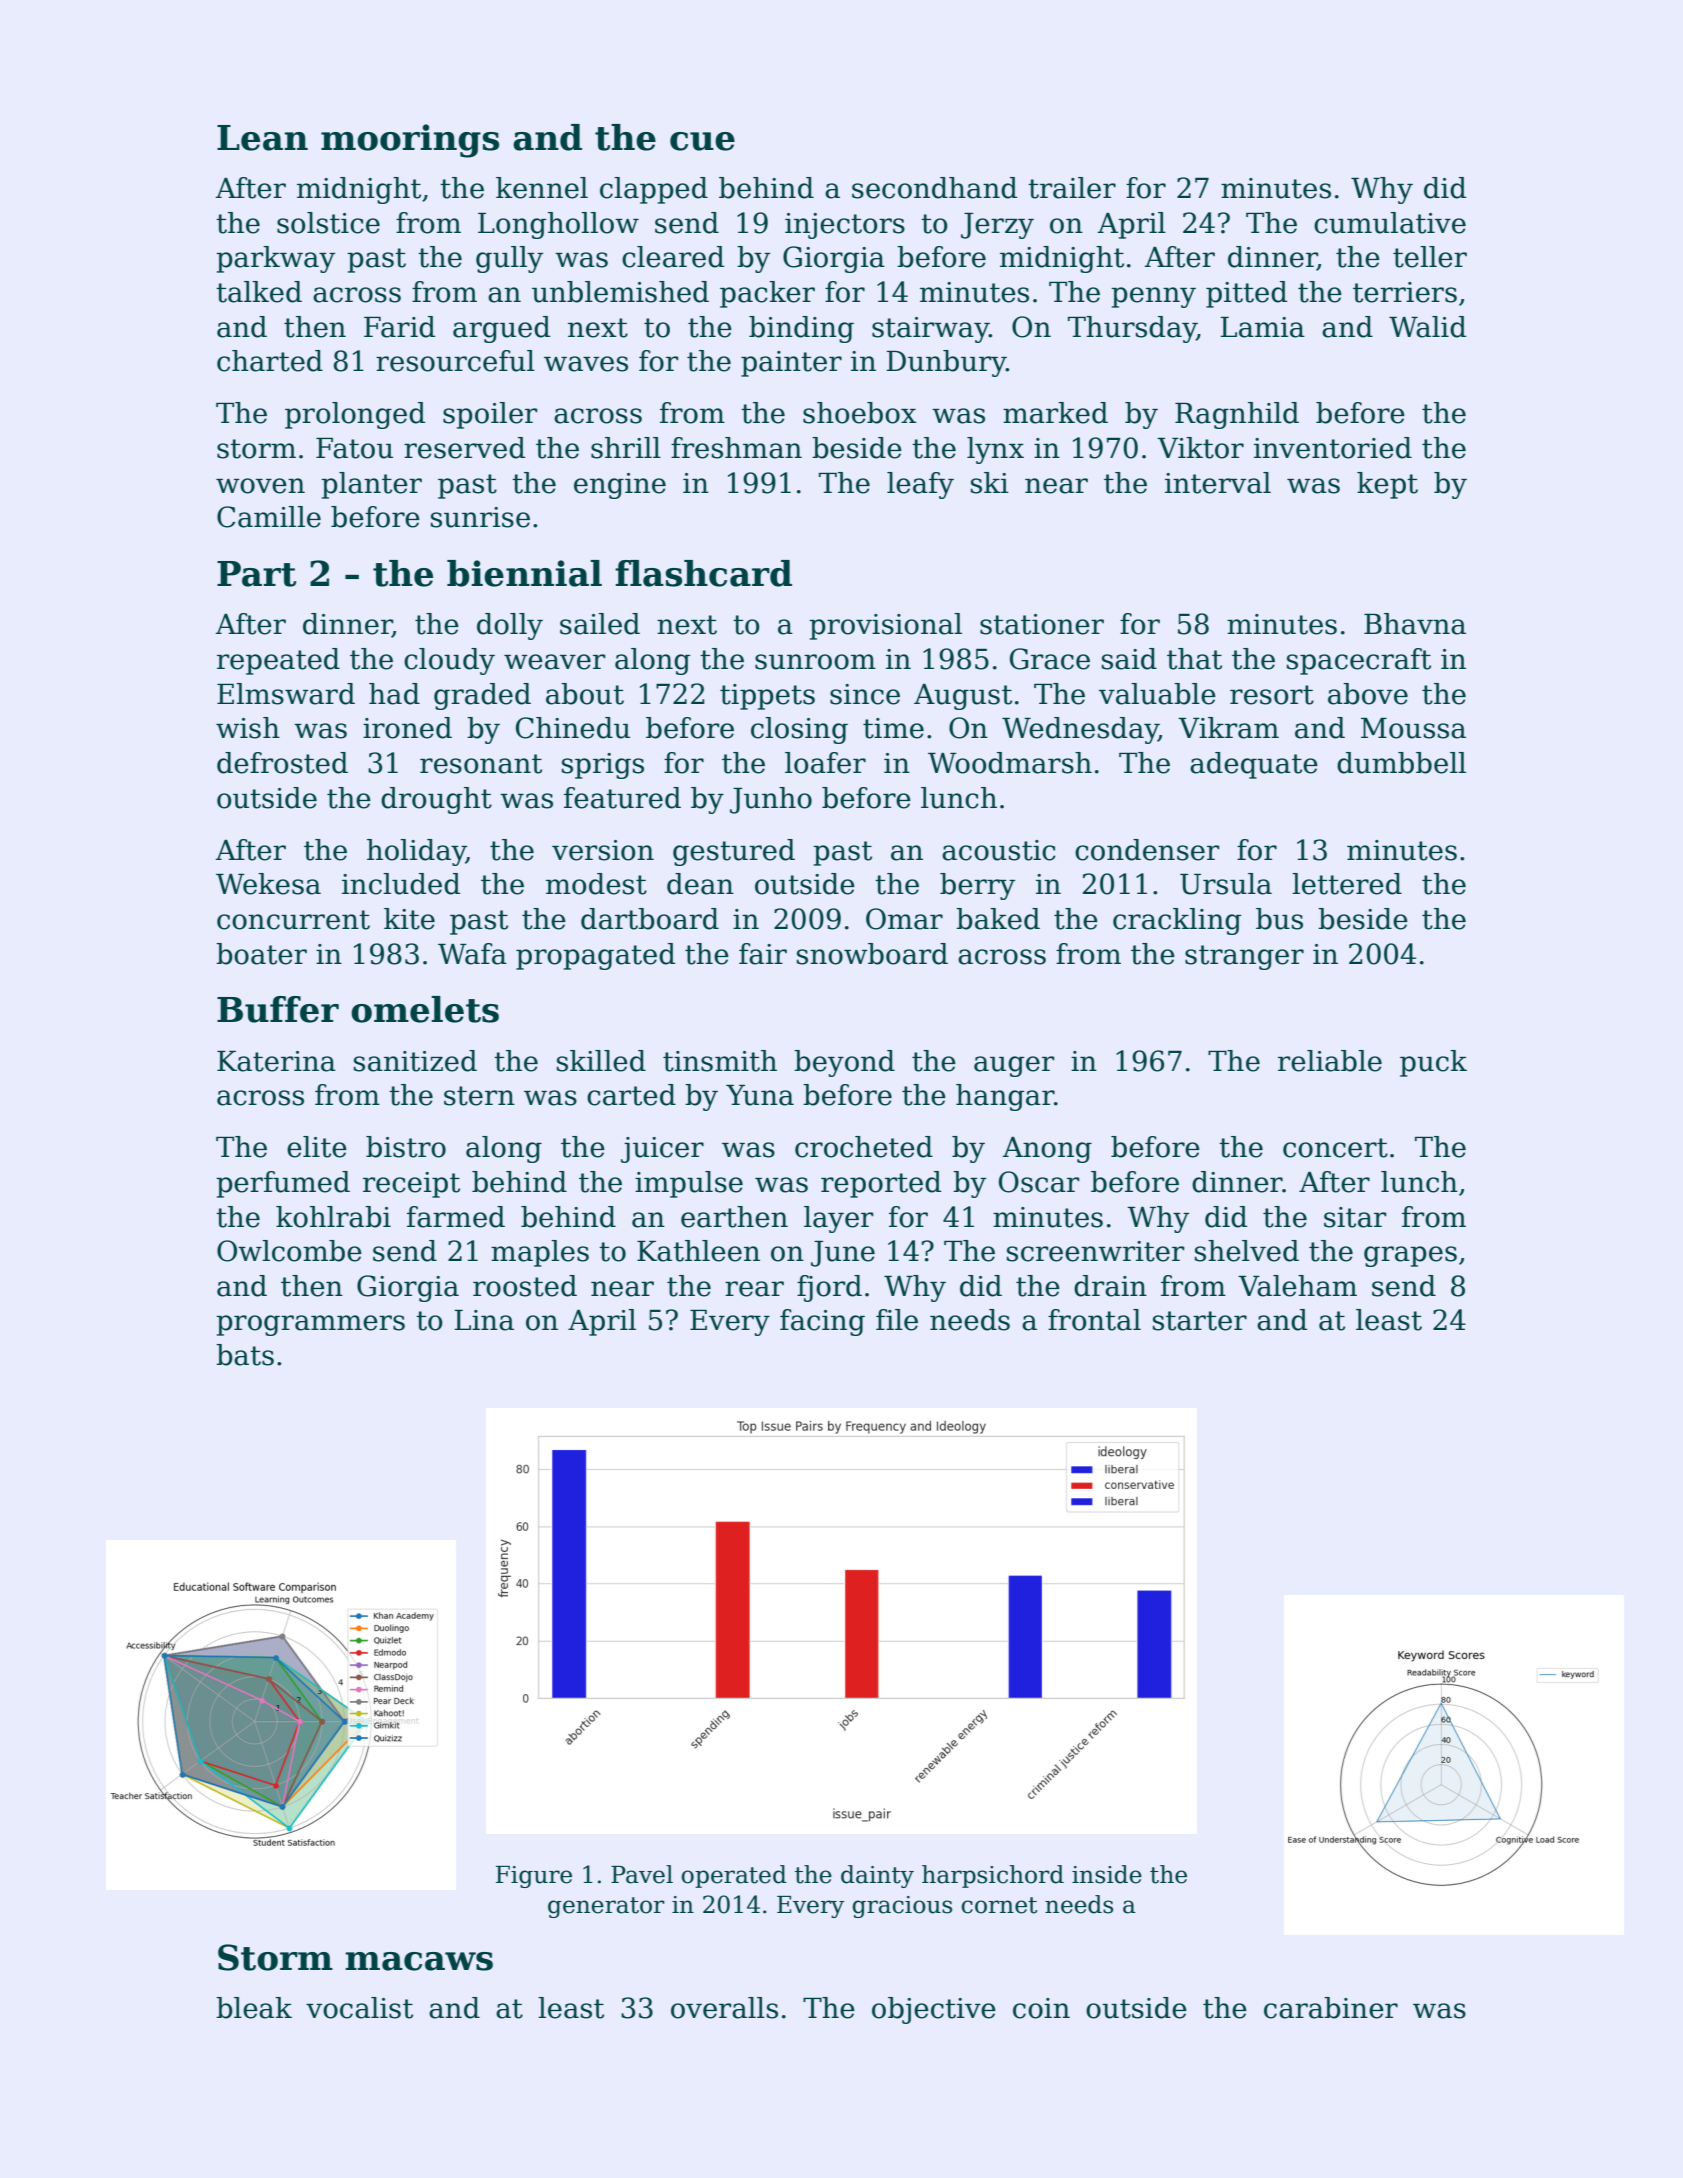 Image resolution: width=1683 pixels, height=2178 pixels. What do you see at coordinates (1413, 728) in the screenshot?
I see `Moussa` at bounding box center [1413, 728].
